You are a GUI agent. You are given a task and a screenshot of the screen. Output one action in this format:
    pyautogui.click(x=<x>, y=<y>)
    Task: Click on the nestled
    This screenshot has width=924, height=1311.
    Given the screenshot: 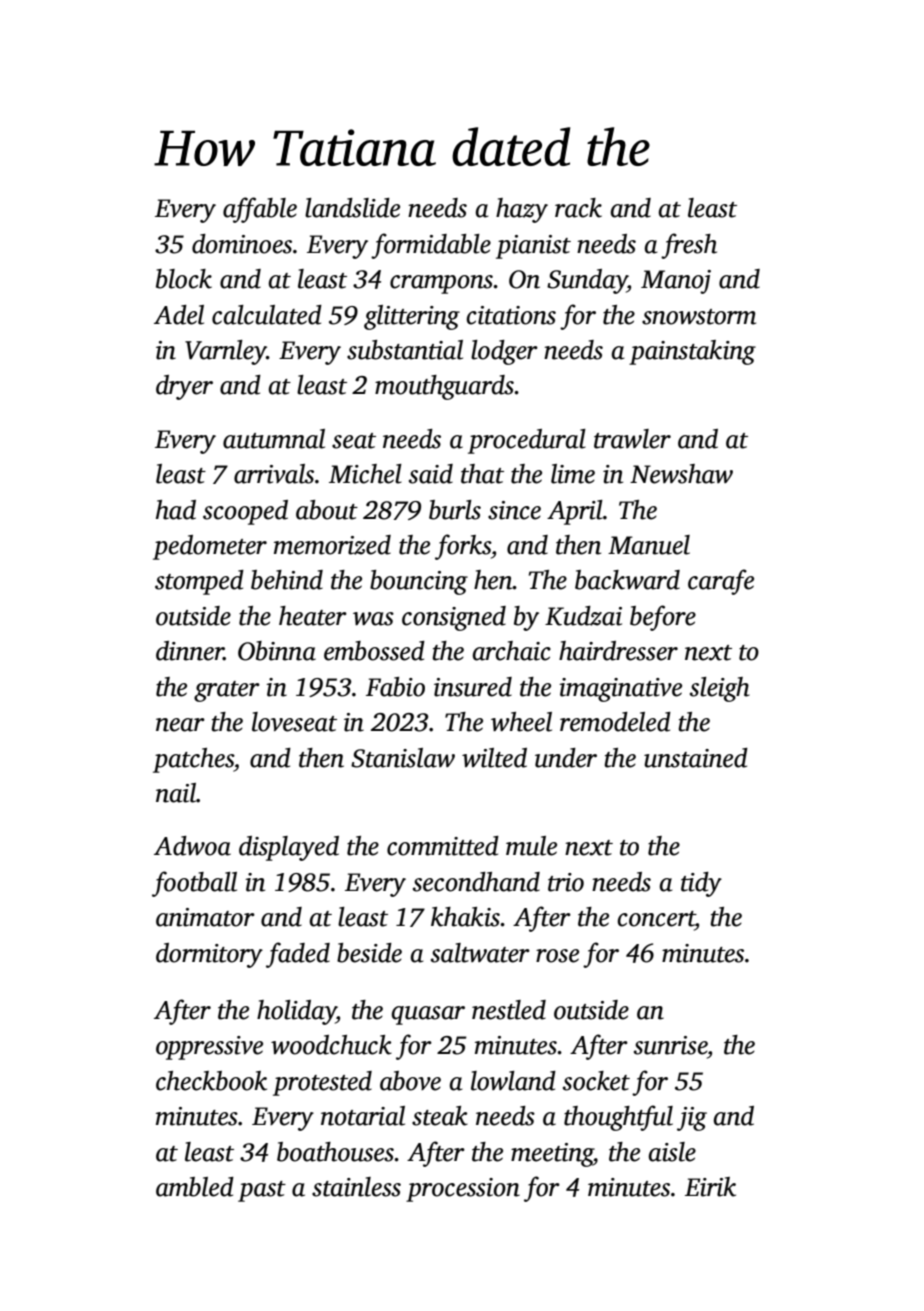 What is the action you would take?
    pyautogui.click(x=509, y=1010)
